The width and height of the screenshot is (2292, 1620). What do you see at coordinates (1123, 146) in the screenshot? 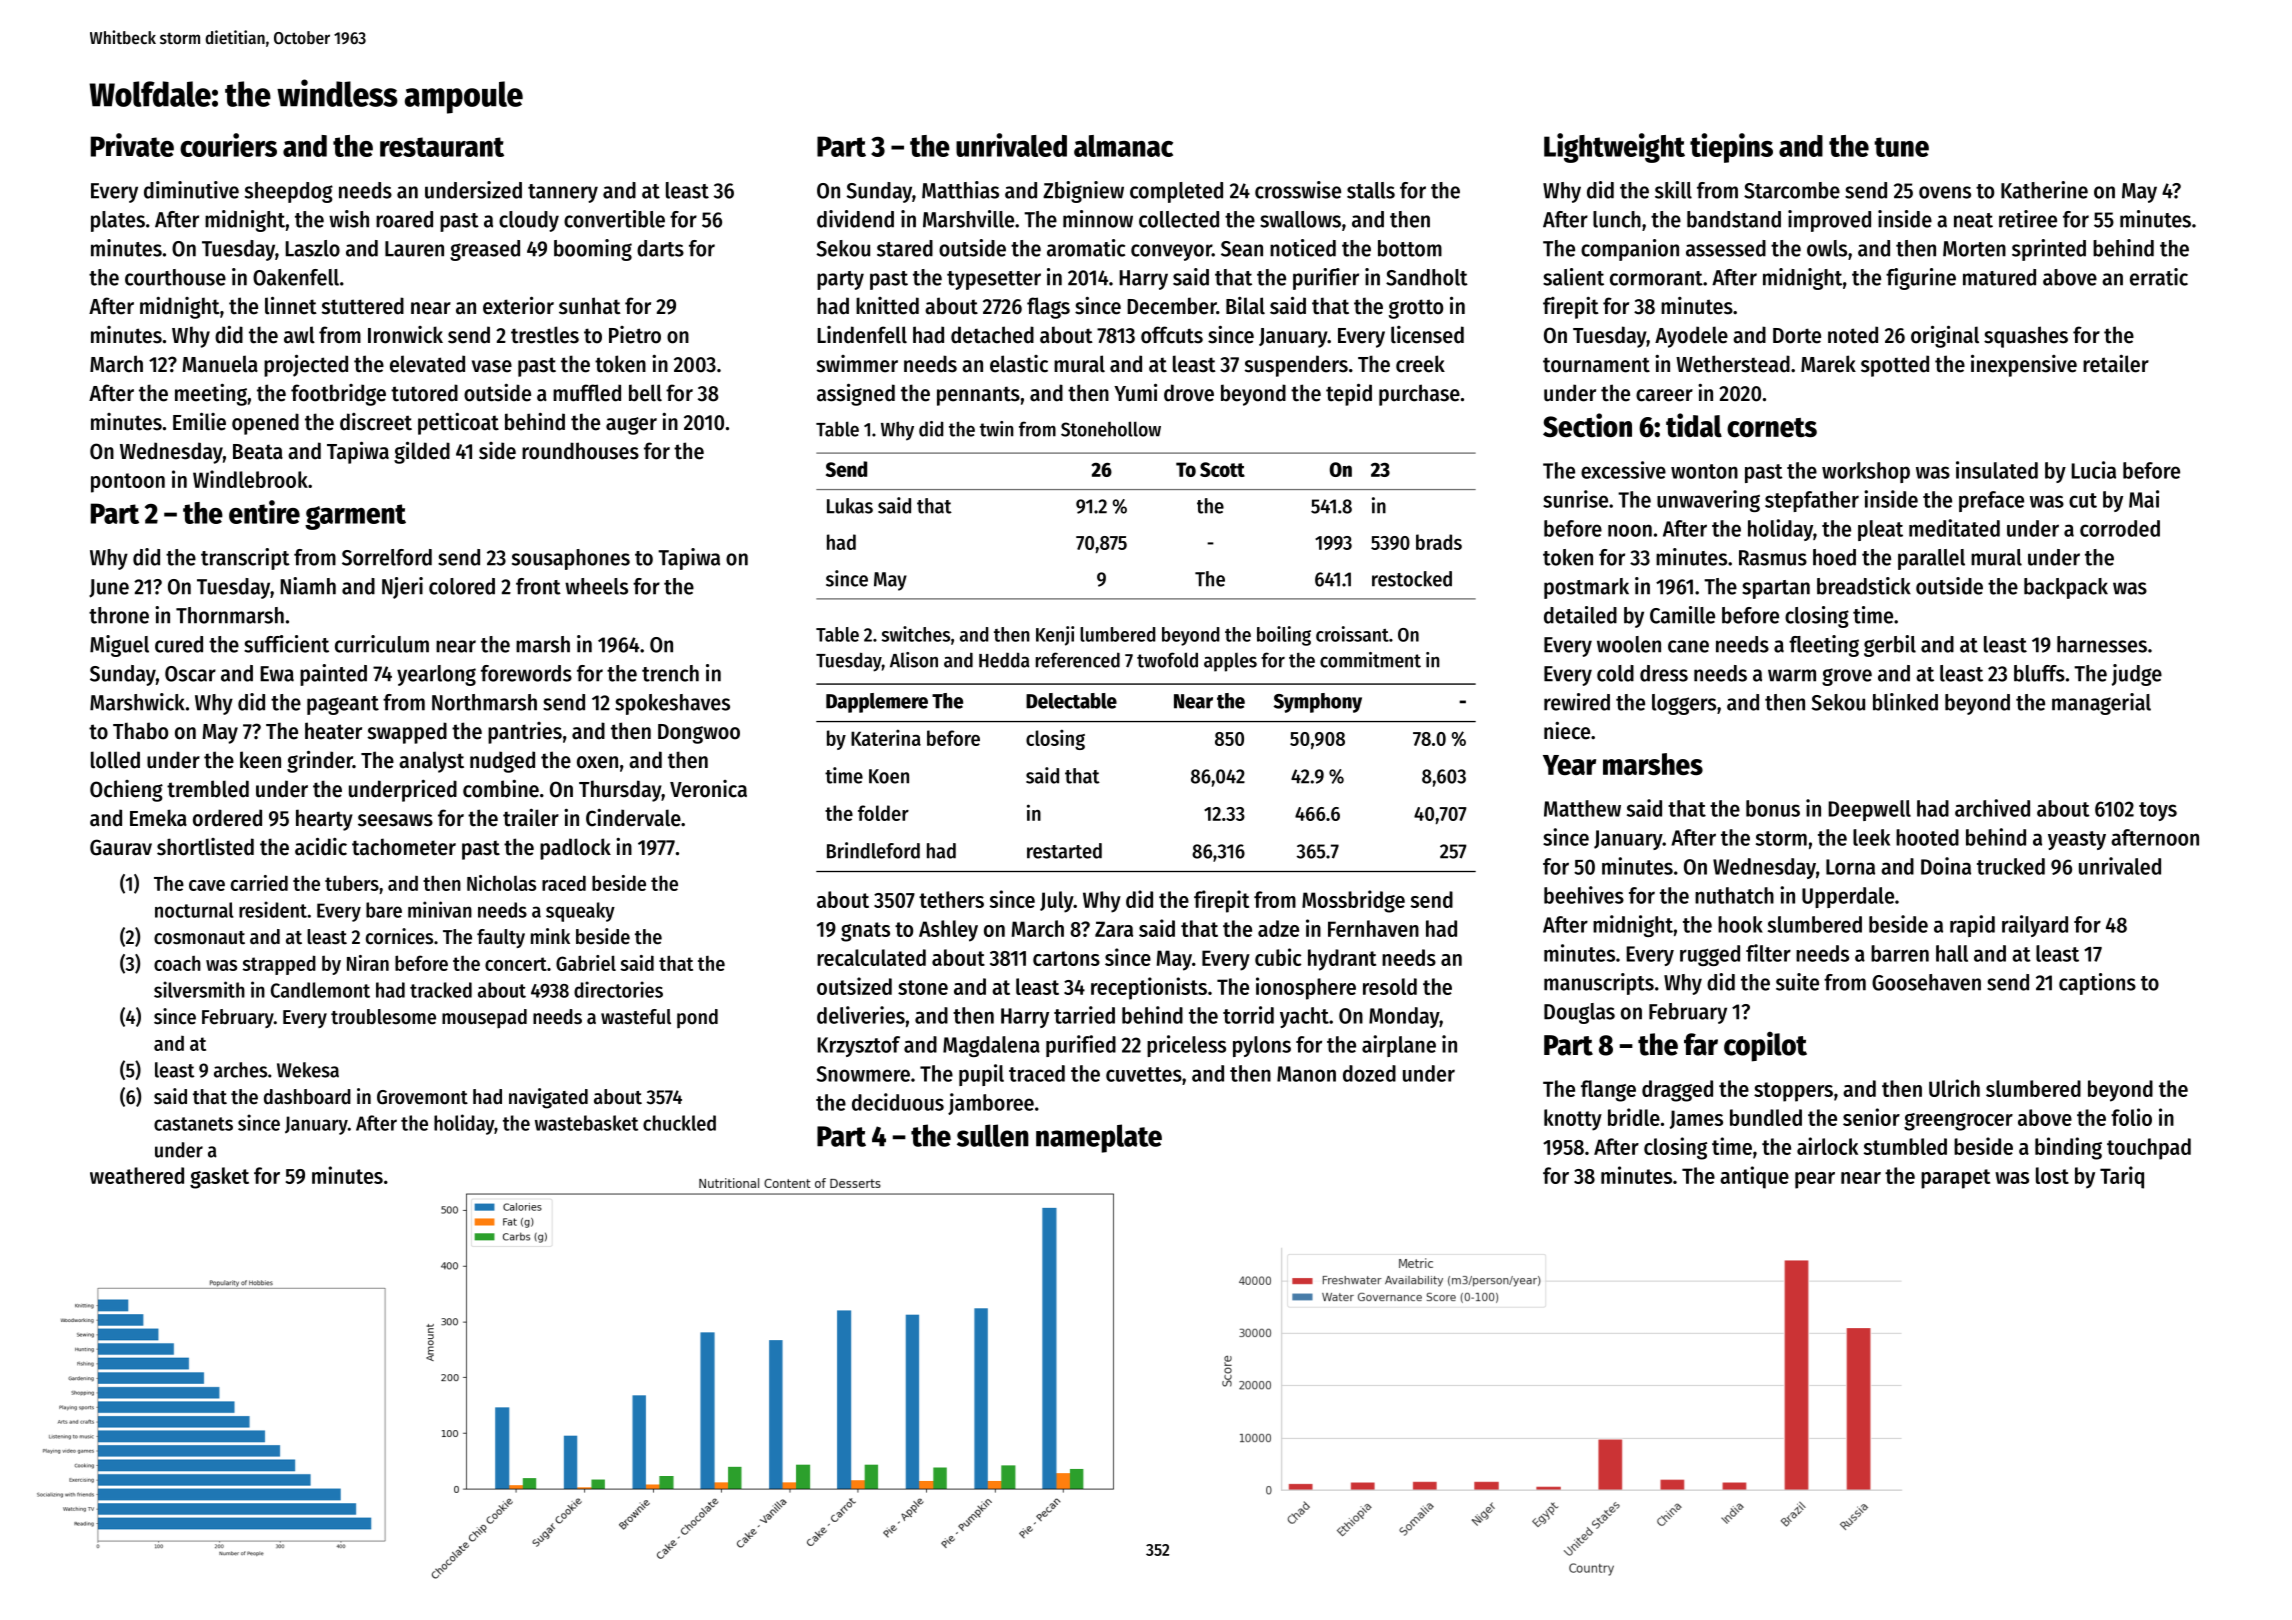
I see `almanac` at bounding box center [1123, 146].
